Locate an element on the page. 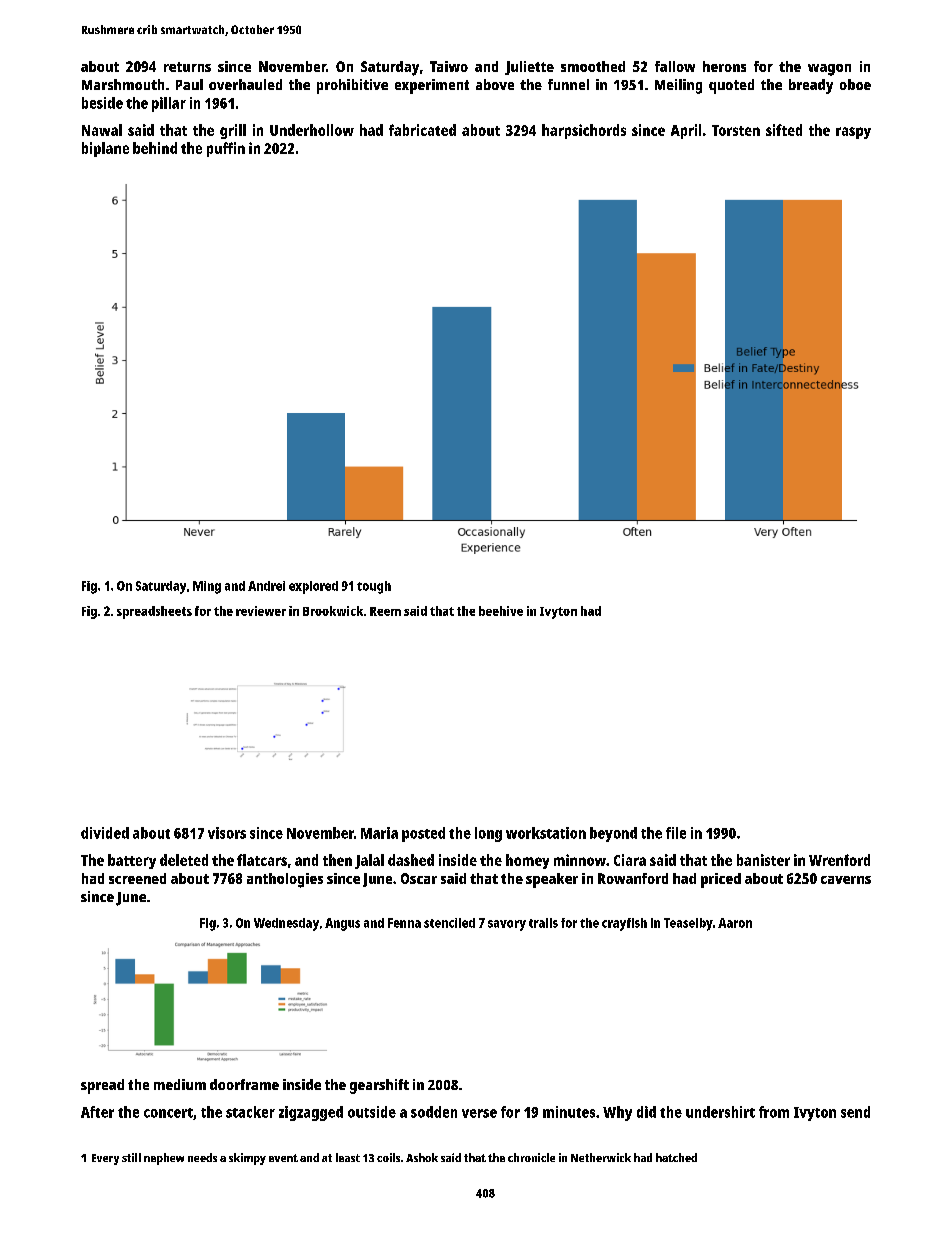 Image resolution: width=952 pixels, height=1233 pixels. raspy is located at coordinates (853, 133).
